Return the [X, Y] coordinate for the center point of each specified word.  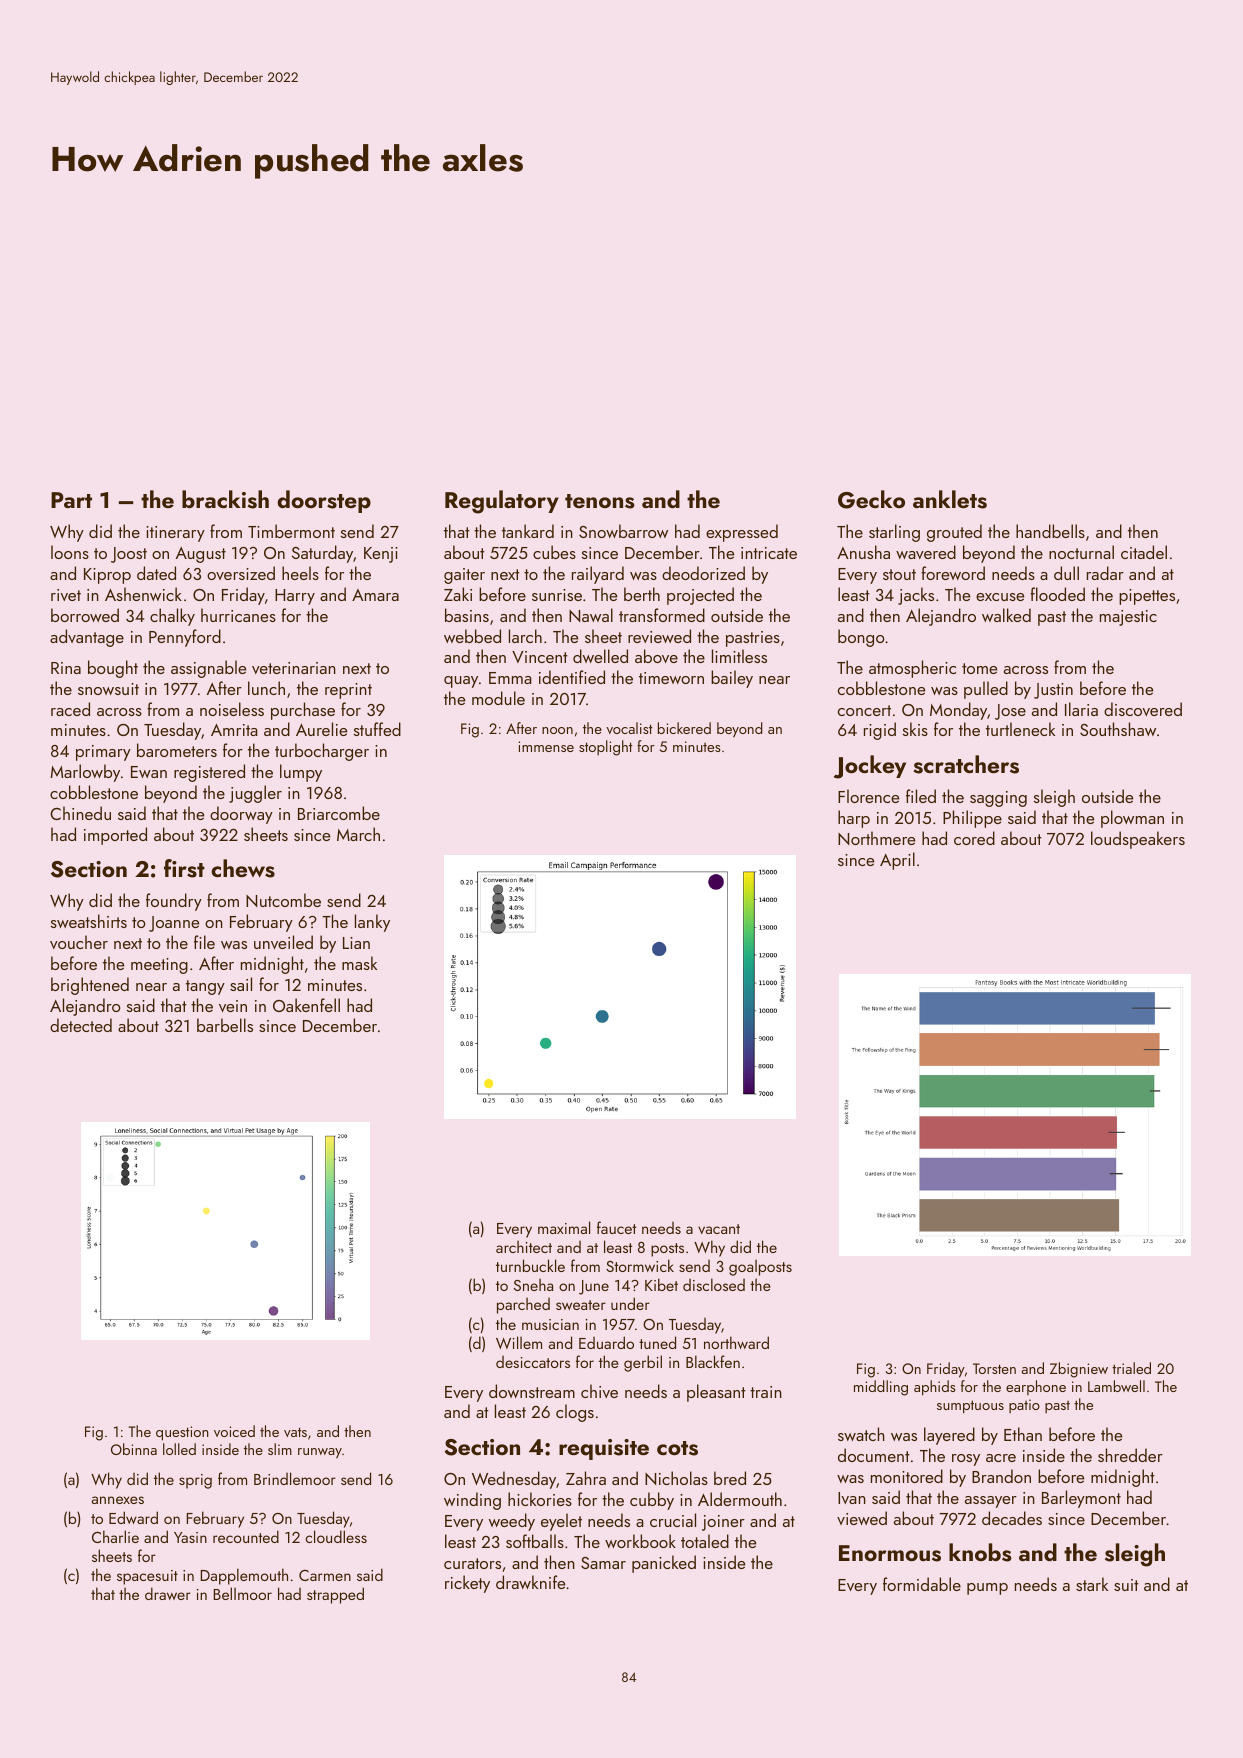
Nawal [591, 615]
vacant [719, 1229]
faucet [616, 1227]
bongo [861, 638]
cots [677, 1448]
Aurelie [321, 729]
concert [864, 710]
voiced [234, 1431]
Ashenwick [143, 594]
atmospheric [912, 669]
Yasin [190, 1537]
